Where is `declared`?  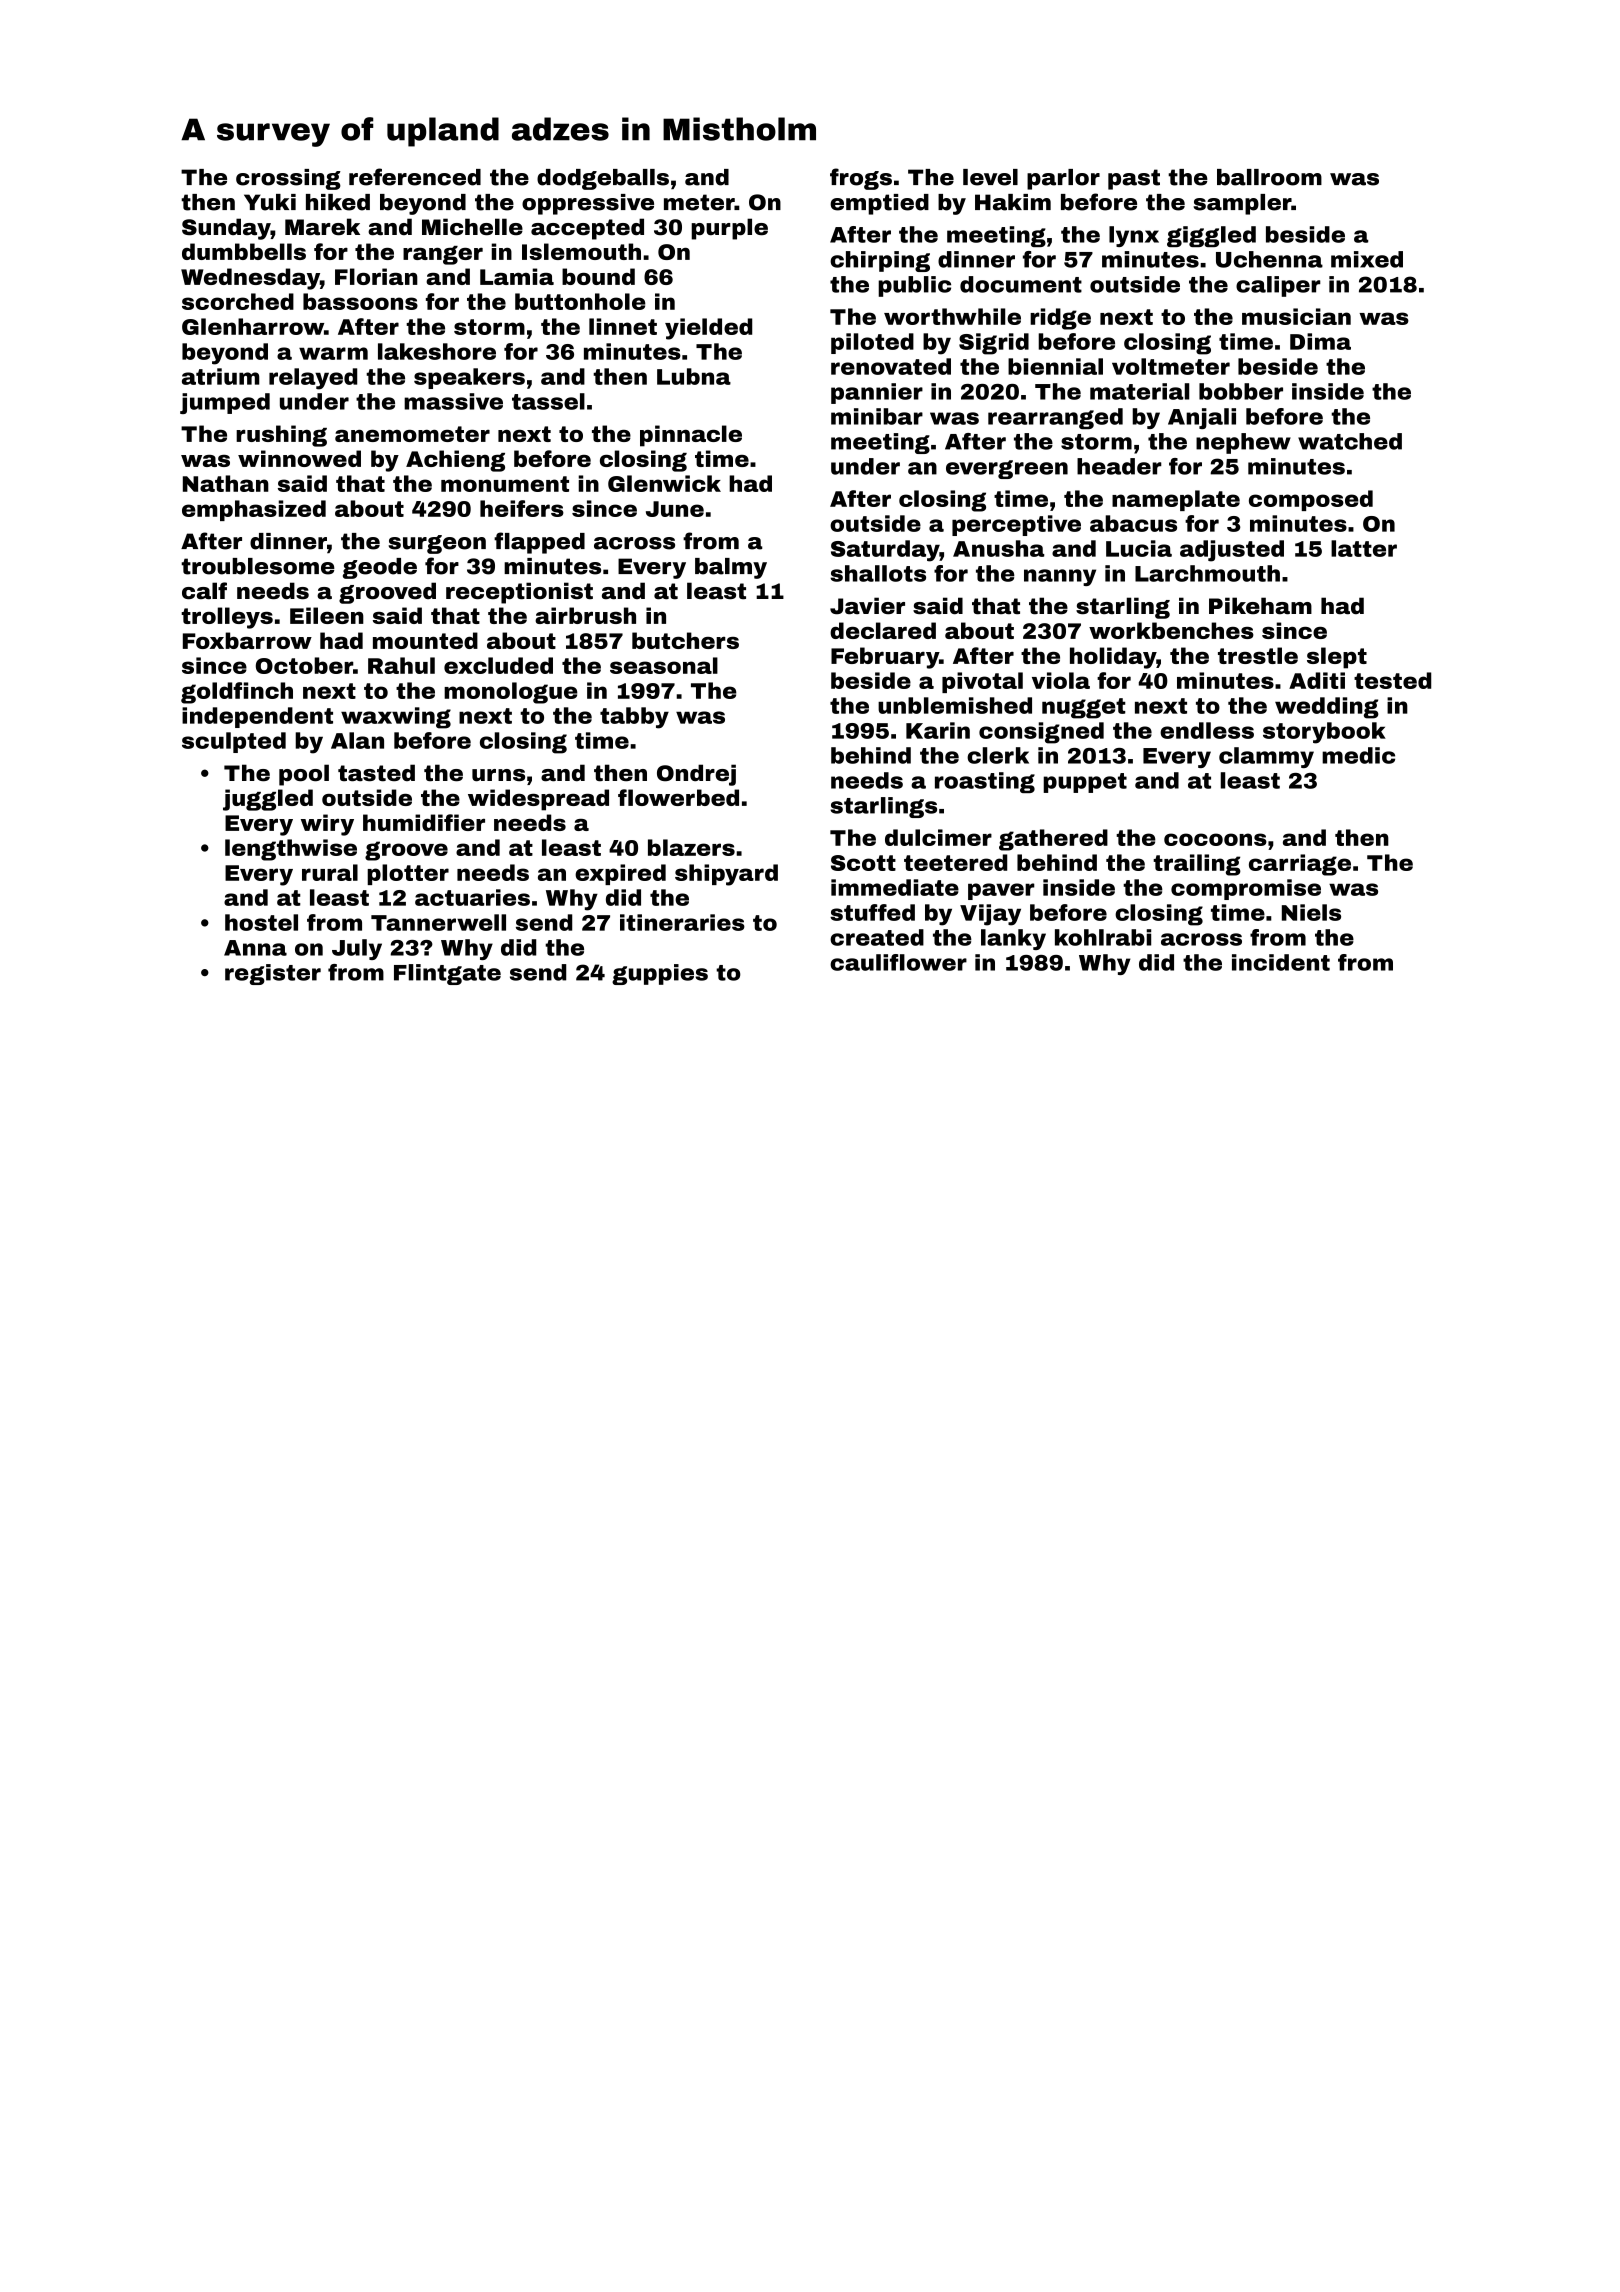 declared is located at coordinates (883, 630).
